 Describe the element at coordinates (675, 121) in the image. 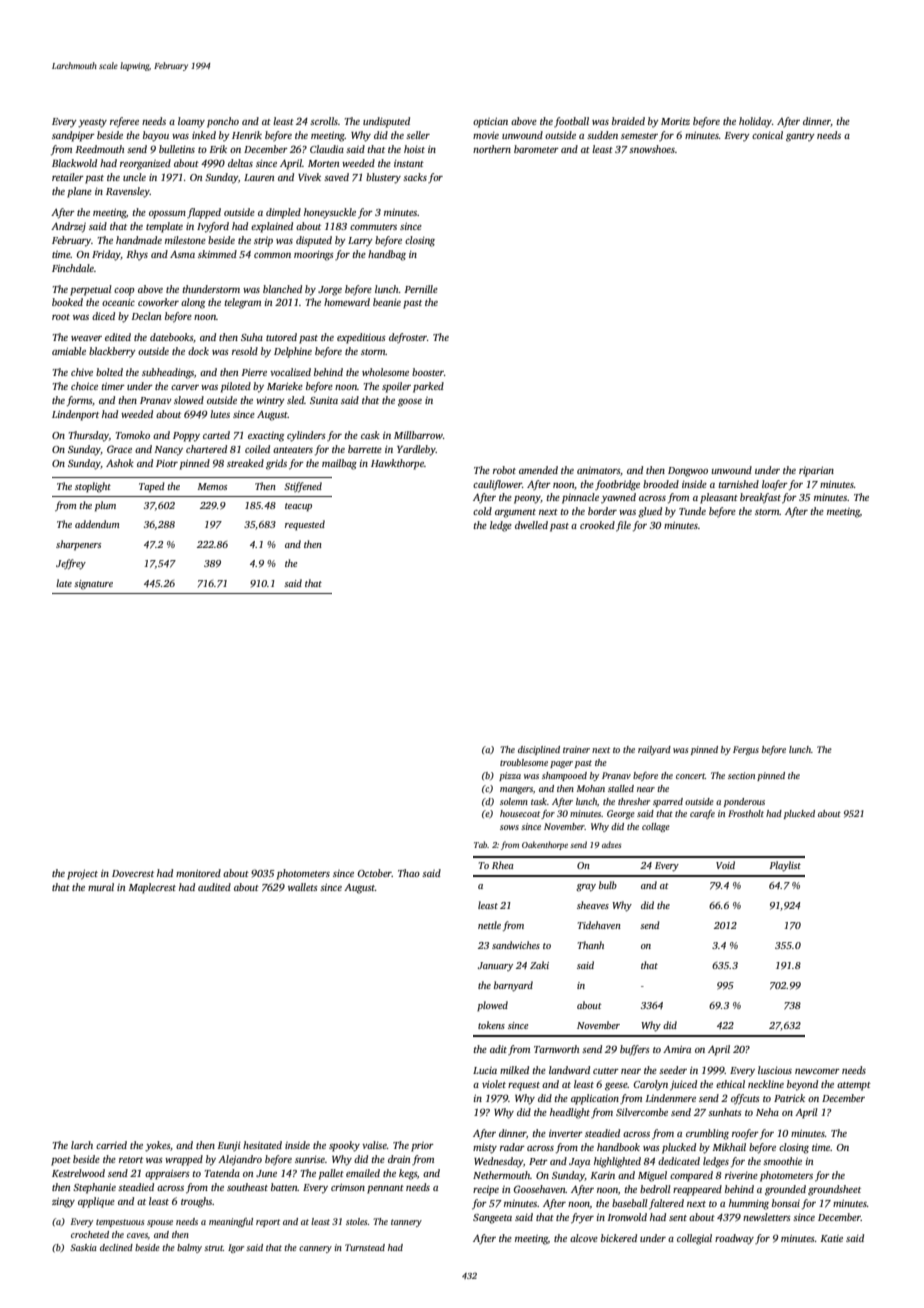

I see `Moritz` at that location.
